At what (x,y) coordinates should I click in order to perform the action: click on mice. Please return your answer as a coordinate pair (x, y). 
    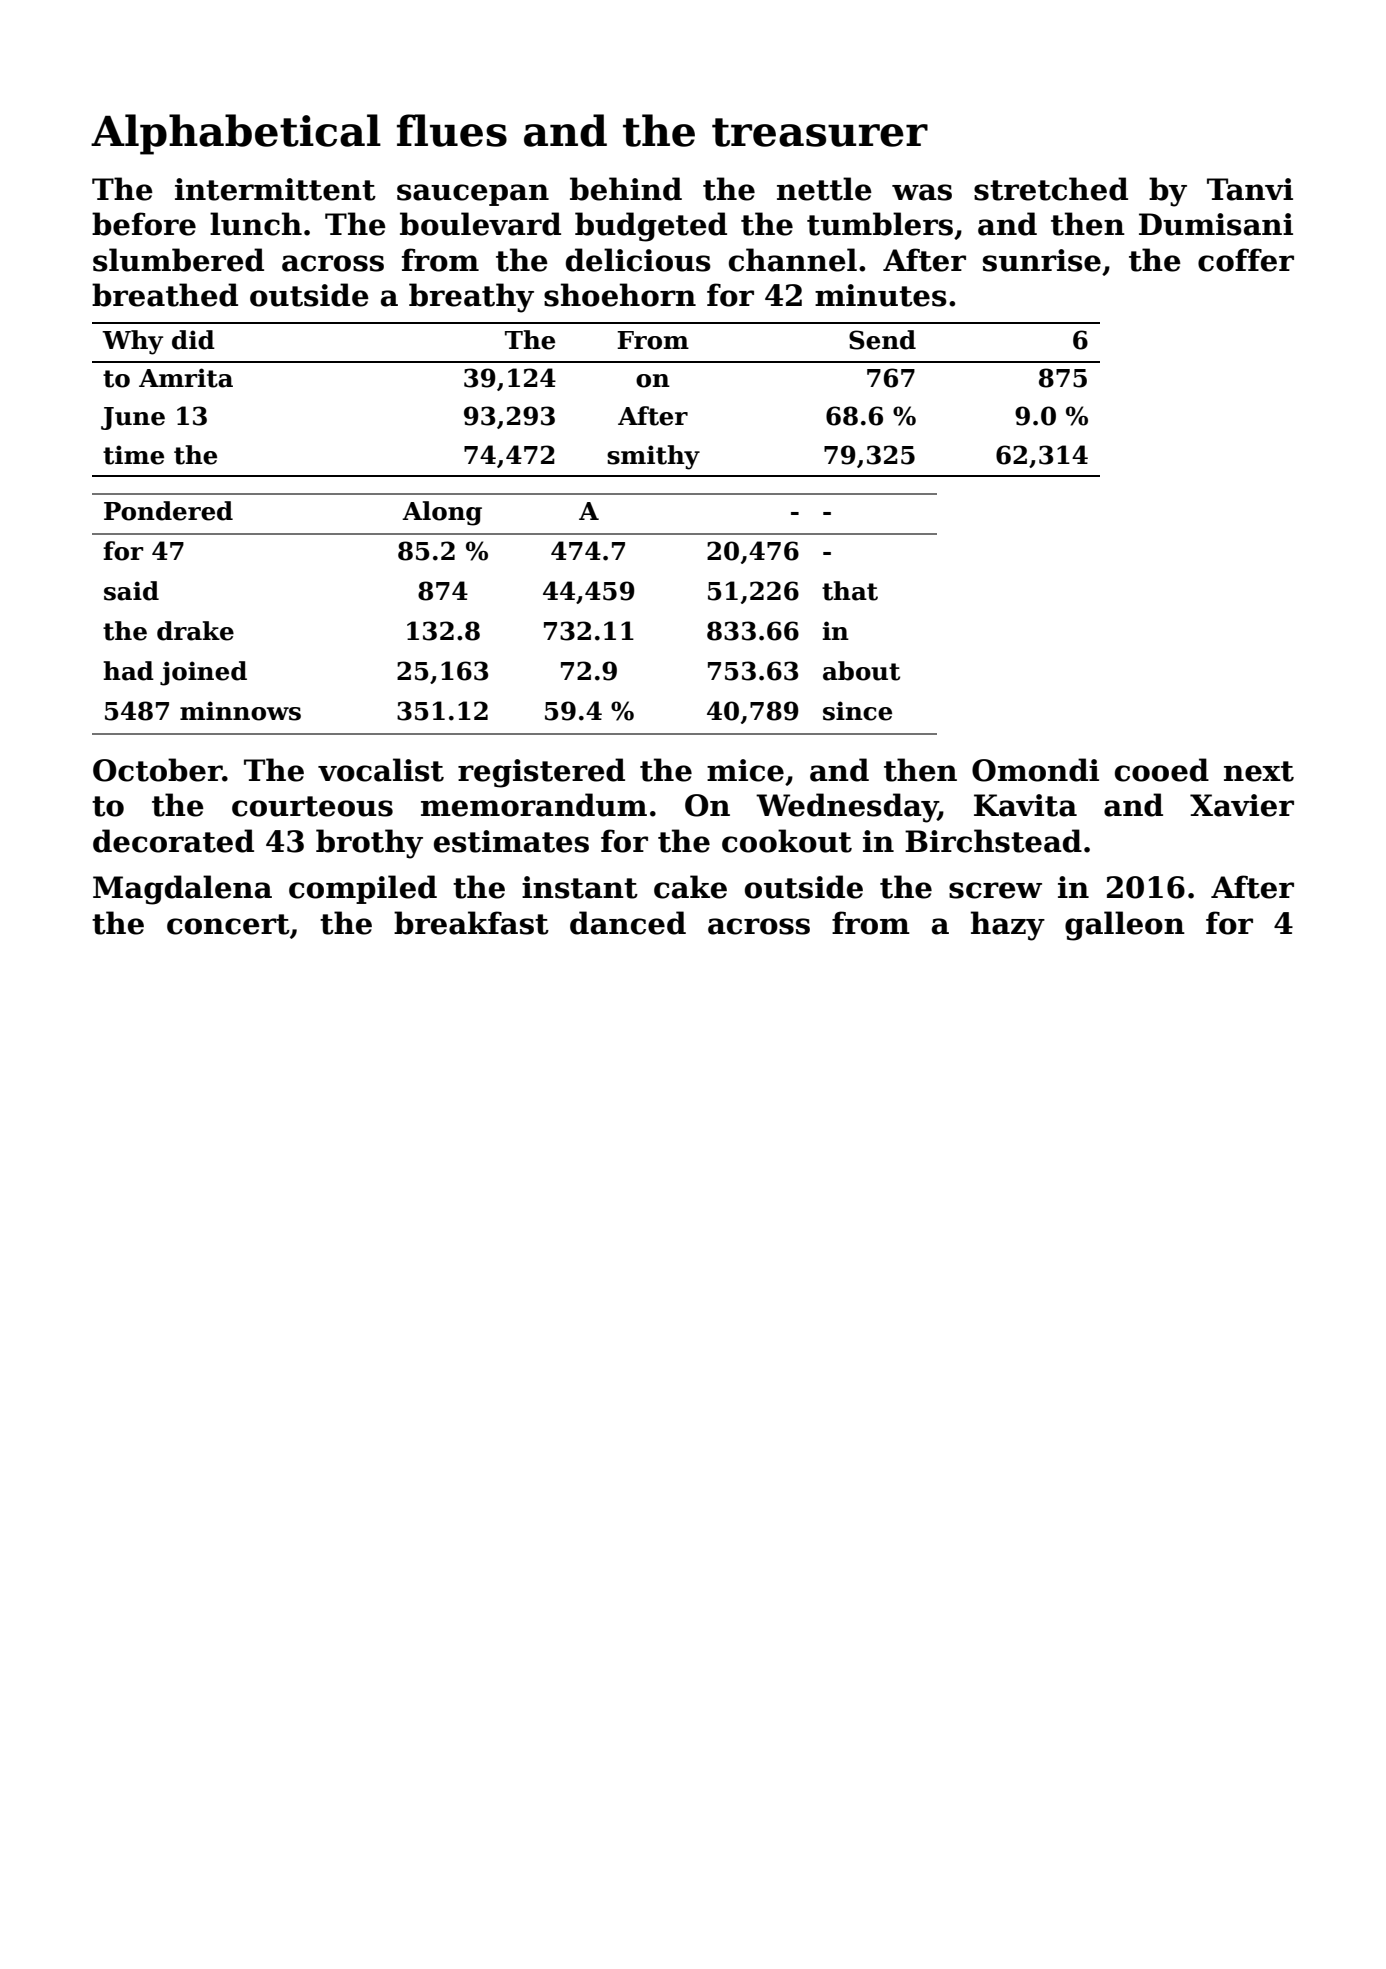
    Looking at the image, I should click on (745, 770).
